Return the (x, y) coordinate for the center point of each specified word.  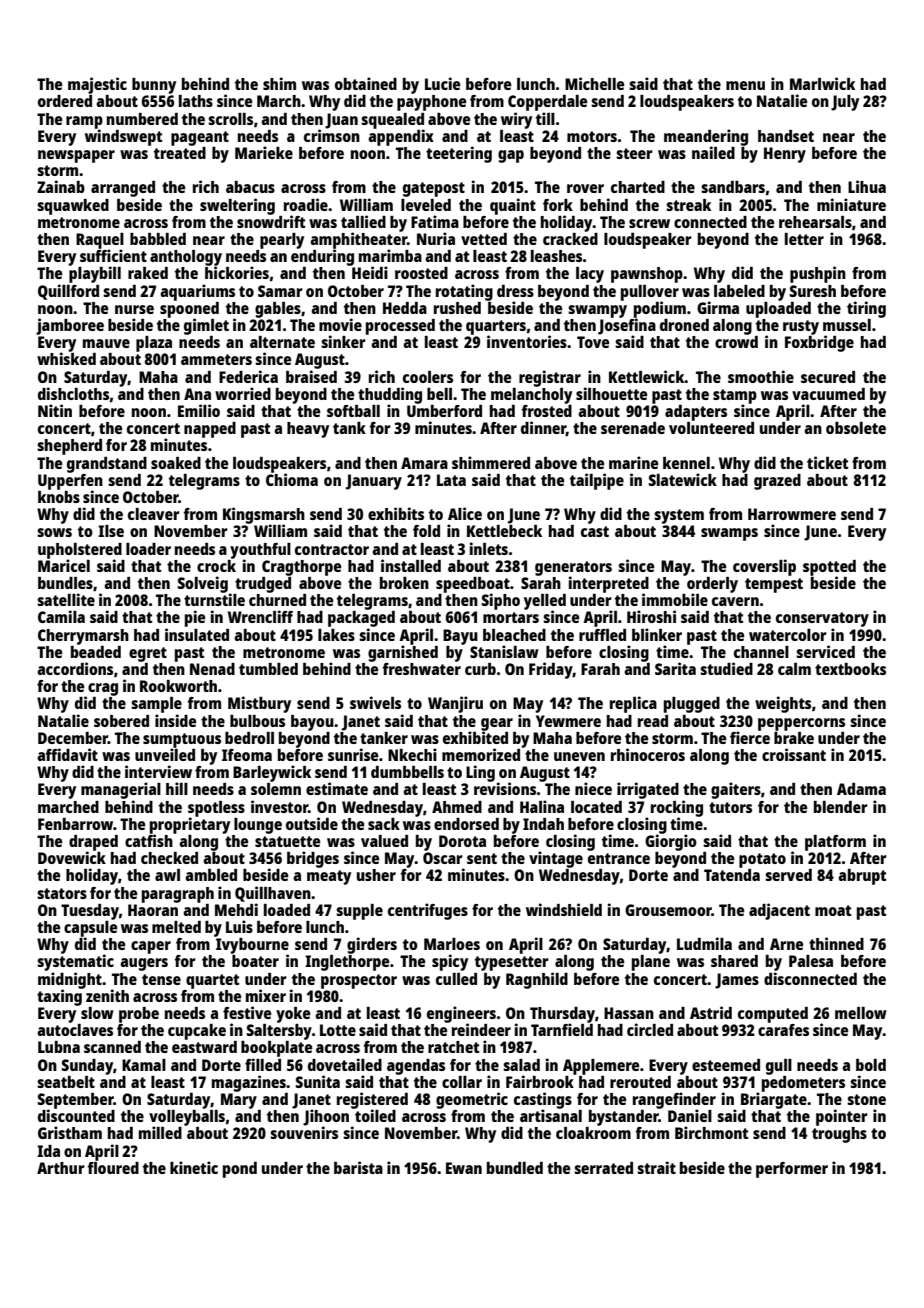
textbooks (850, 669)
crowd (736, 342)
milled (160, 1132)
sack (384, 824)
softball (353, 411)
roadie (306, 204)
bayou (312, 723)
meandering (706, 137)
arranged (123, 189)
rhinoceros (648, 754)
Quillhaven (273, 894)
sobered (121, 721)
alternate (282, 342)
